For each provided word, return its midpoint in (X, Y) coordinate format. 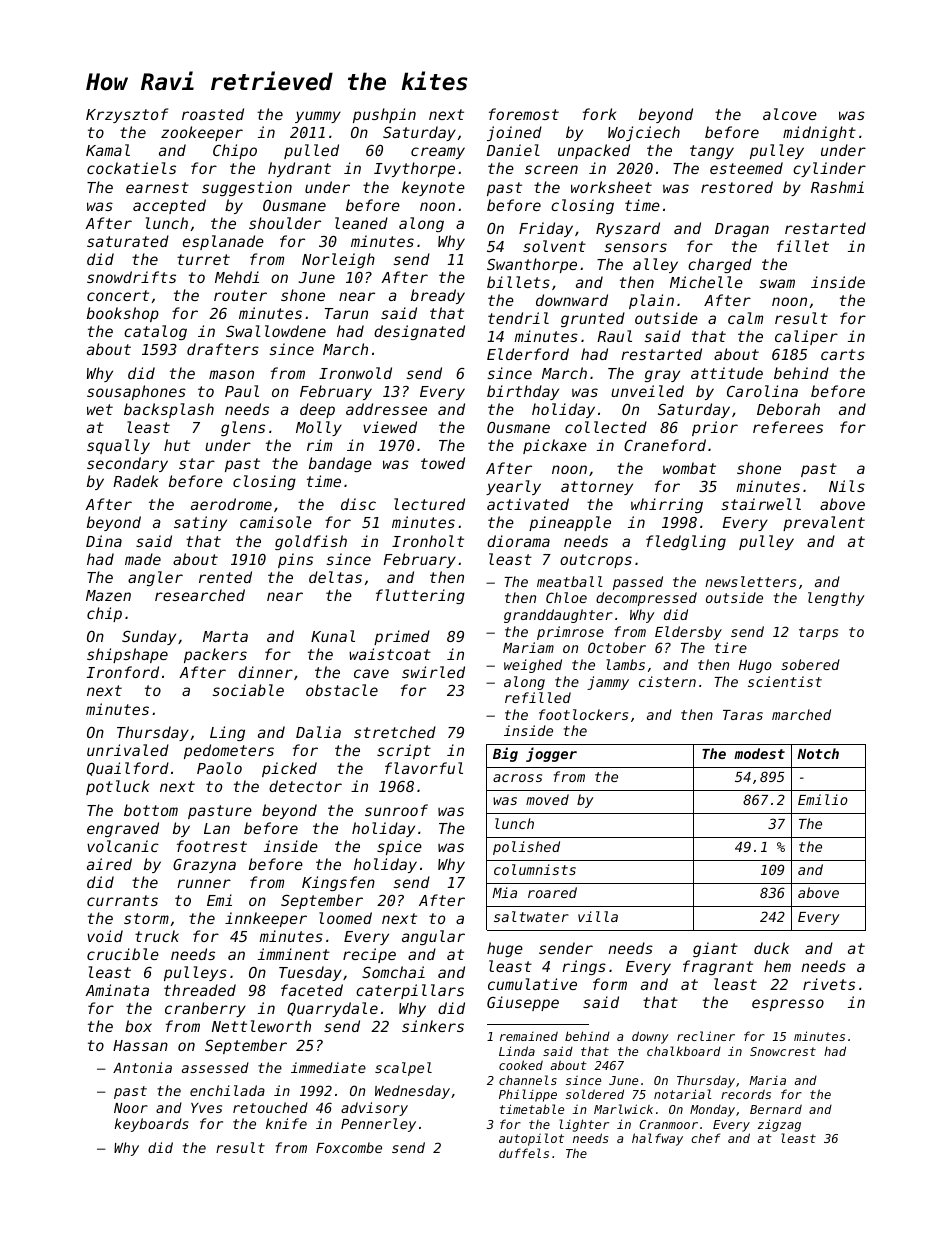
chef (705, 1138)
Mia (504, 892)
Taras (743, 715)
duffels (524, 1153)
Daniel (513, 150)
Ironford (123, 672)
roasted (213, 114)
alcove (790, 114)
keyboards (151, 1125)
